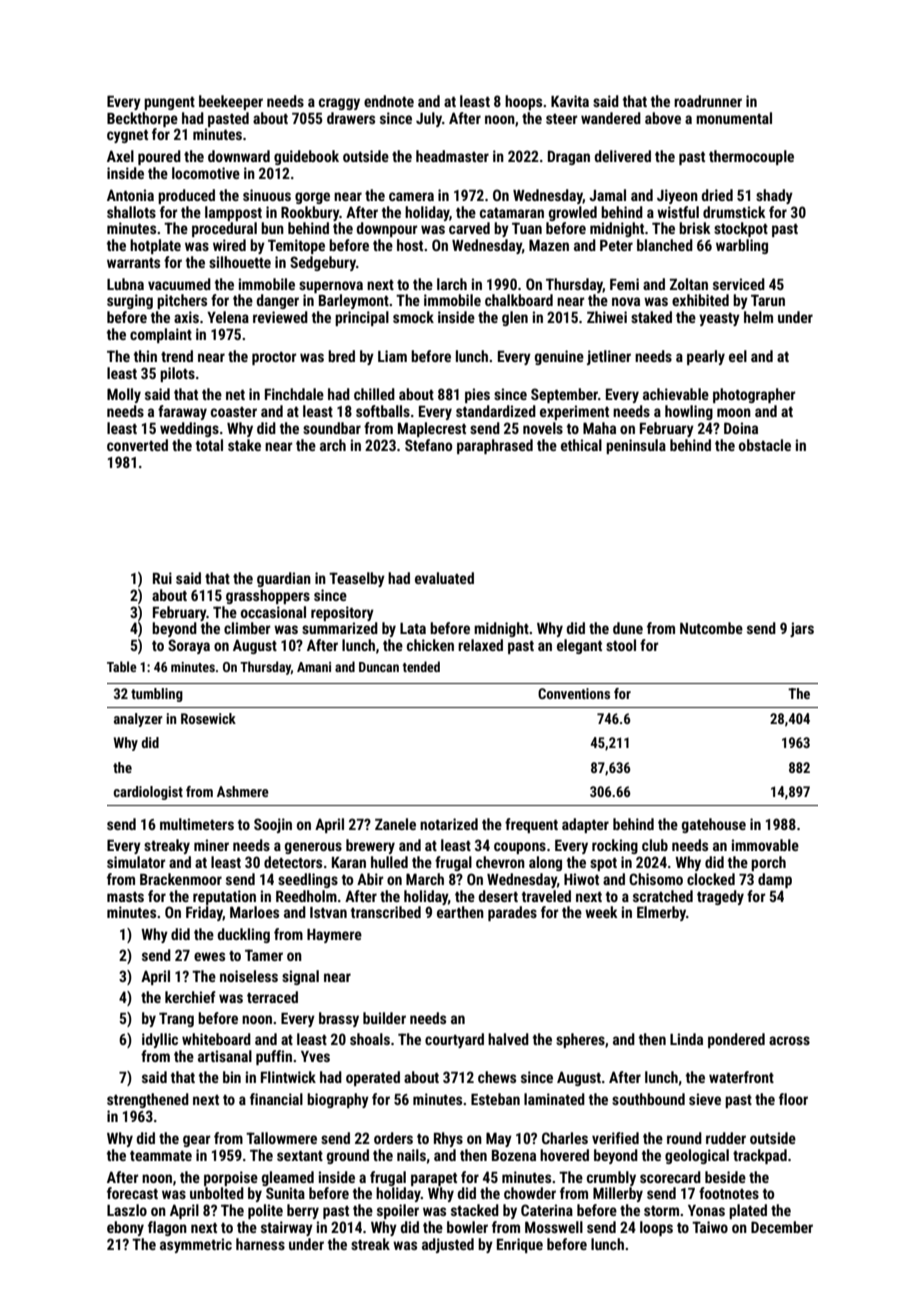 This screenshot has height=1308, width=924. What do you see at coordinates (254, 912) in the screenshot?
I see `Marloes` at bounding box center [254, 912].
